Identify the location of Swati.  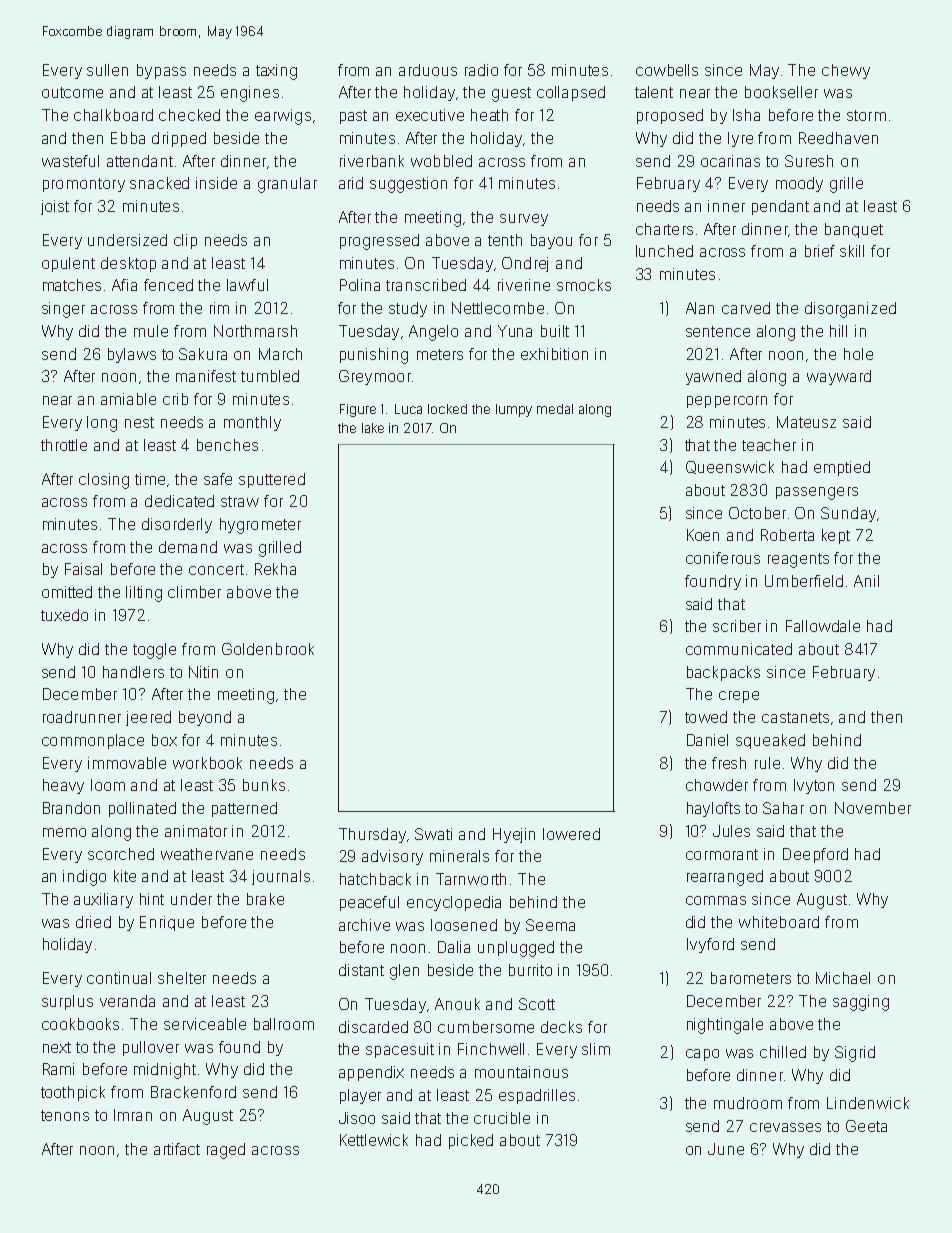
(433, 834).
